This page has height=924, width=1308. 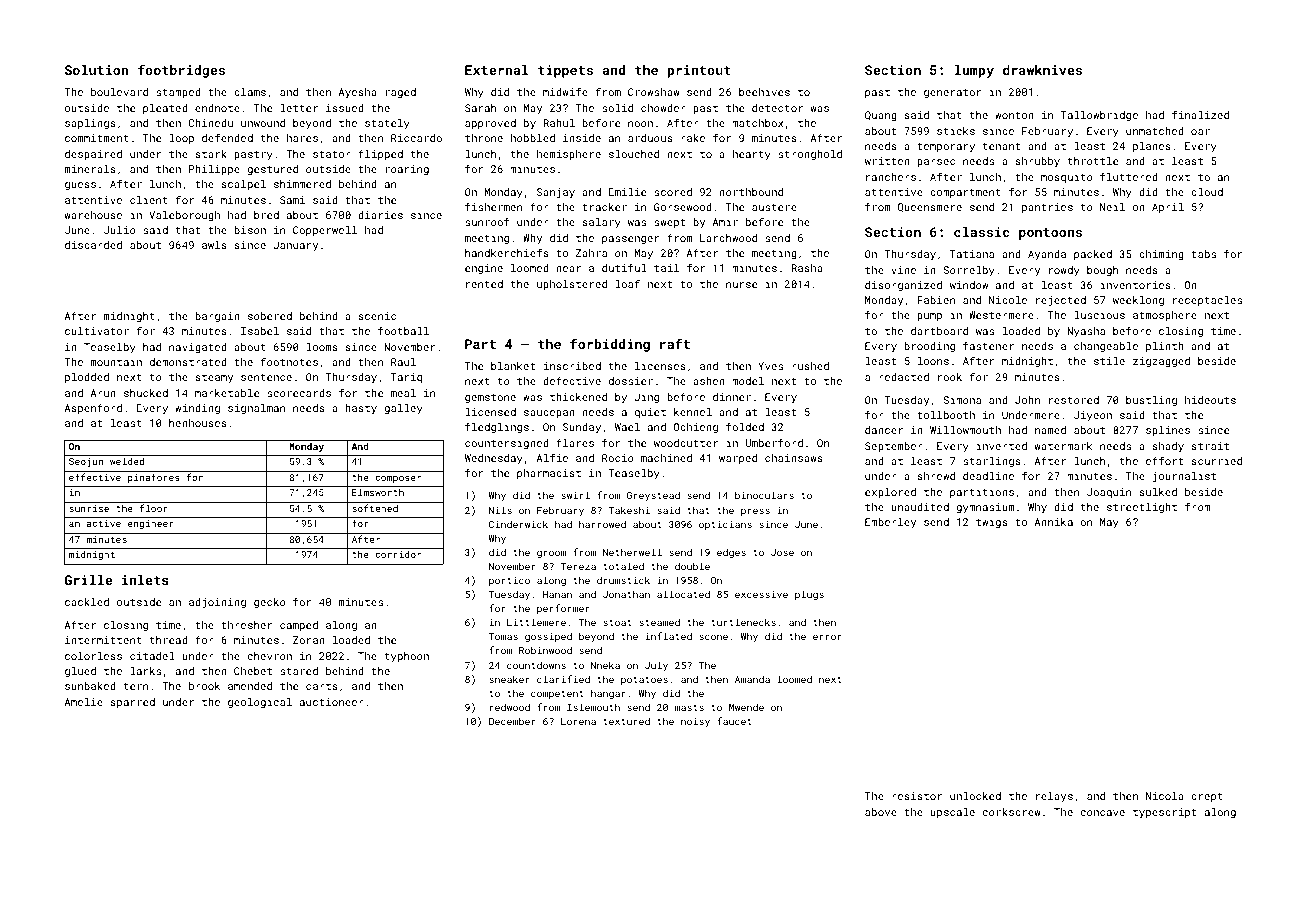 What do you see at coordinates (512, 721) in the page?
I see `December` at bounding box center [512, 721].
